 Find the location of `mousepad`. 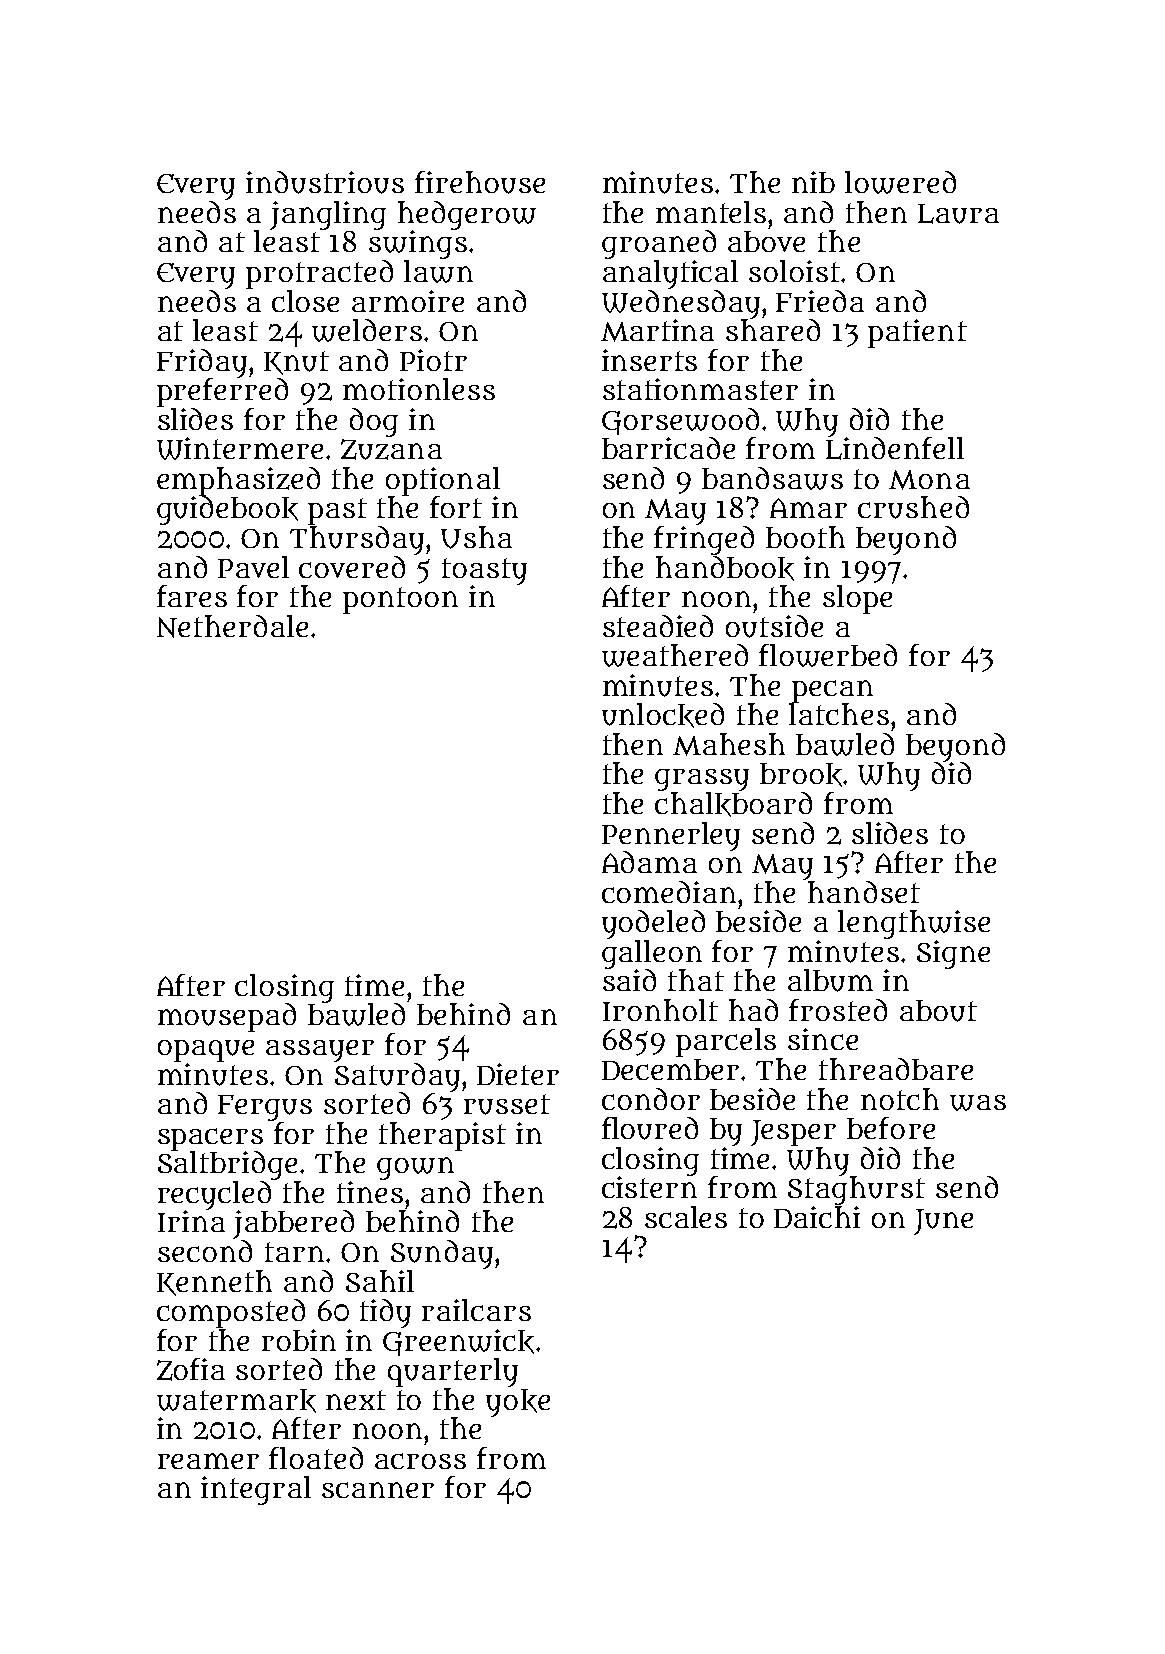

mousepad is located at coordinates (227, 1017).
